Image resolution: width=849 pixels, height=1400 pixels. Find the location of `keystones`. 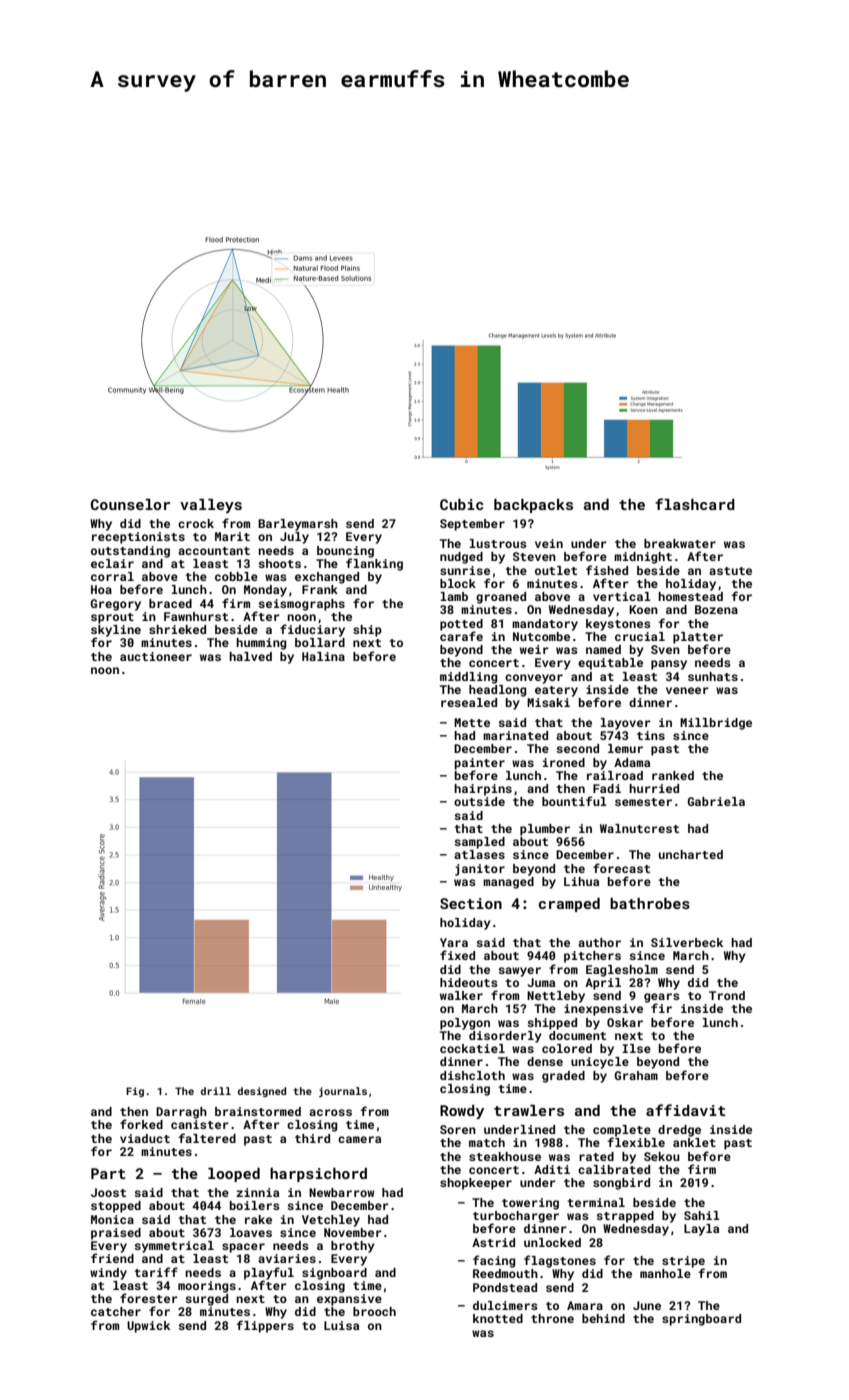

keystones is located at coordinates (618, 625).
